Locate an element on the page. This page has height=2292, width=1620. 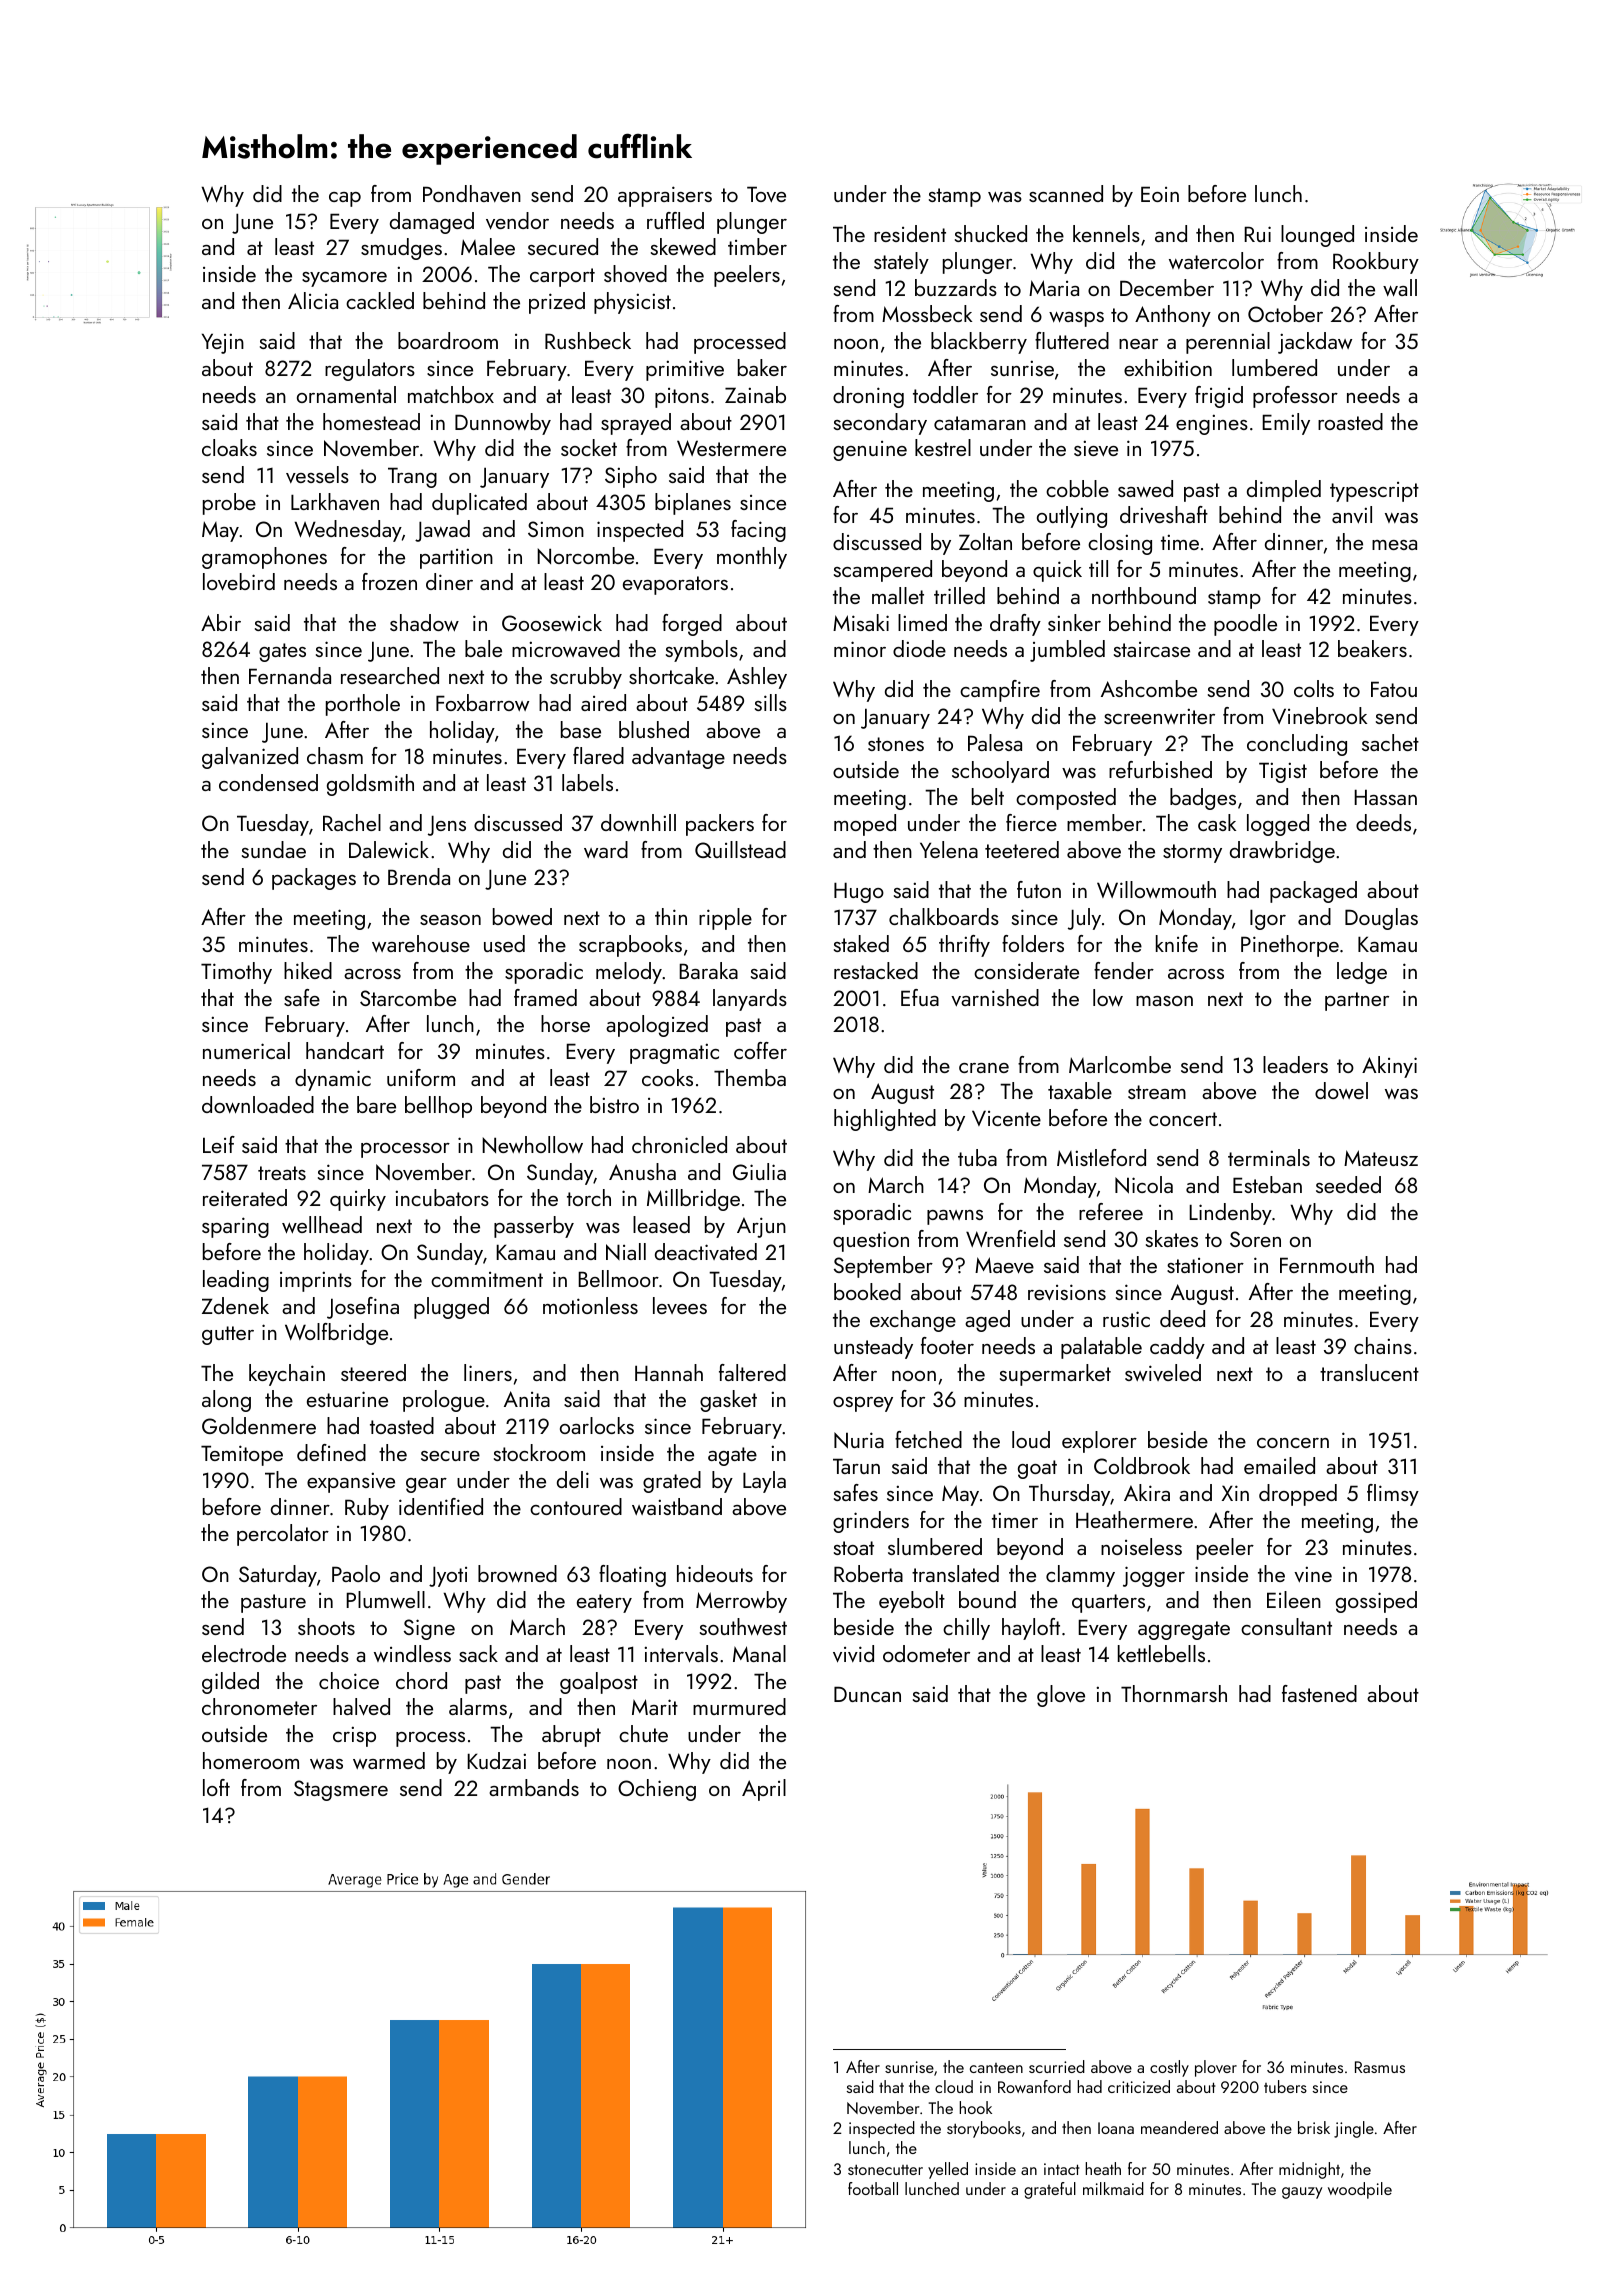
warmed is located at coordinates (389, 1760).
